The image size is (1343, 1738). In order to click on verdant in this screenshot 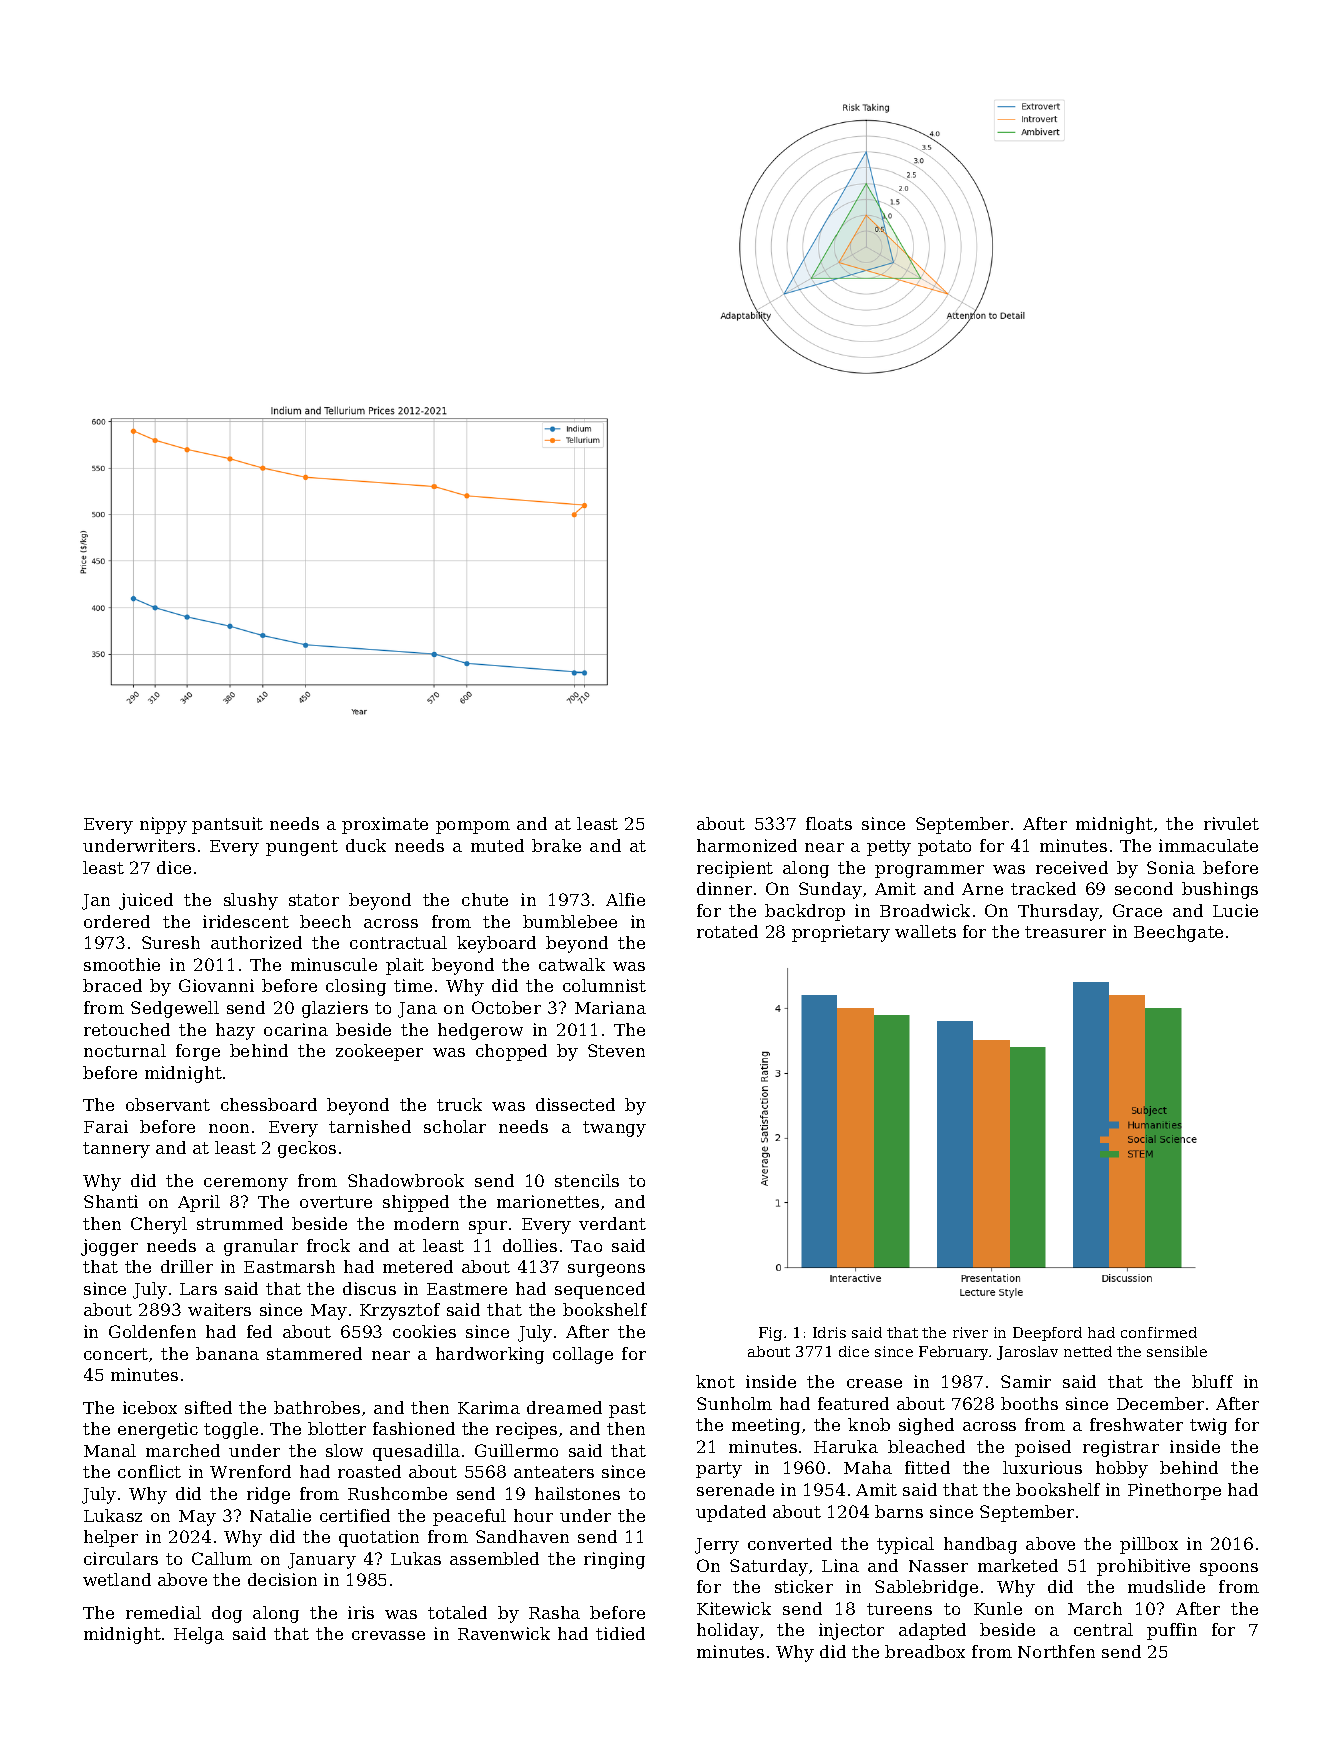, I will do `click(612, 1223)`.
